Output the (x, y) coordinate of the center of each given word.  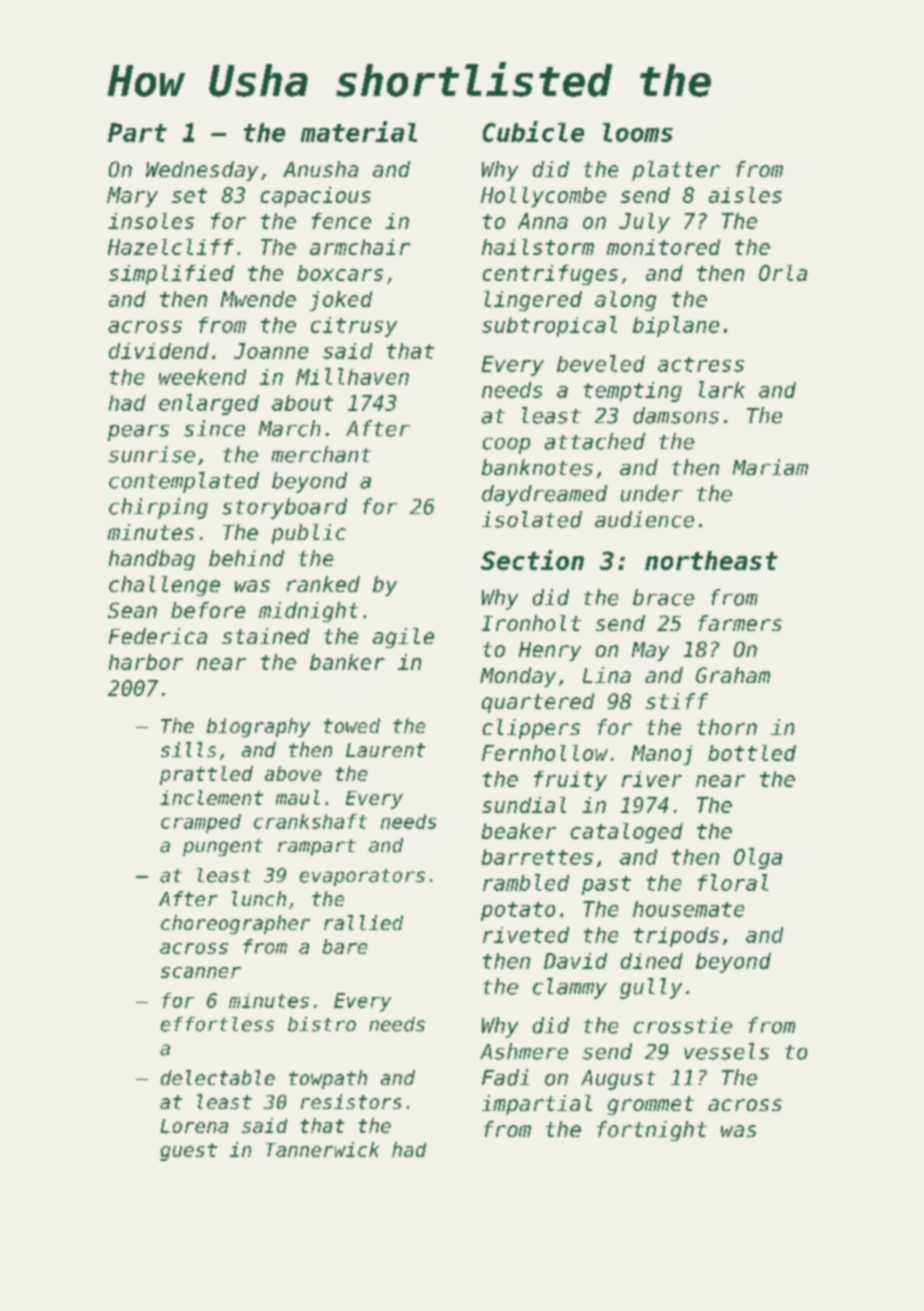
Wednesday (202, 171)
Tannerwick (322, 1149)
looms (638, 132)
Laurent (385, 750)
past (606, 885)
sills (188, 749)
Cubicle (533, 131)
